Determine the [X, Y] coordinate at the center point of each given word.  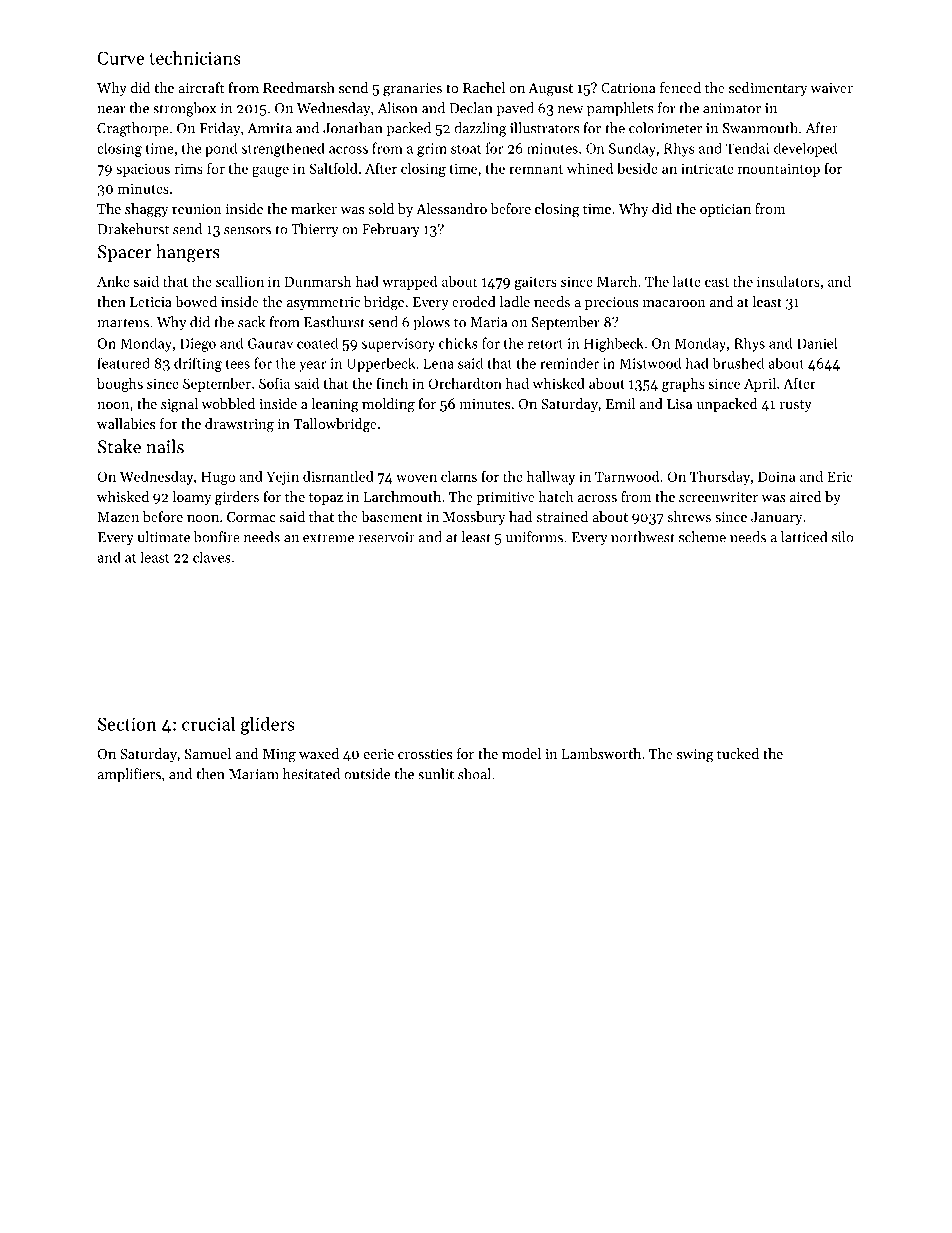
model [521, 753]
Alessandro [451, 208]
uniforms [534, 537]
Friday [220, 129]
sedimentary [768, 89]
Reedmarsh [299, 87]
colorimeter [665, 128]
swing [695, 756]
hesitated [311, 774]
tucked [738, 753]
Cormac [251, 517]
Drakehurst [133, 229]
